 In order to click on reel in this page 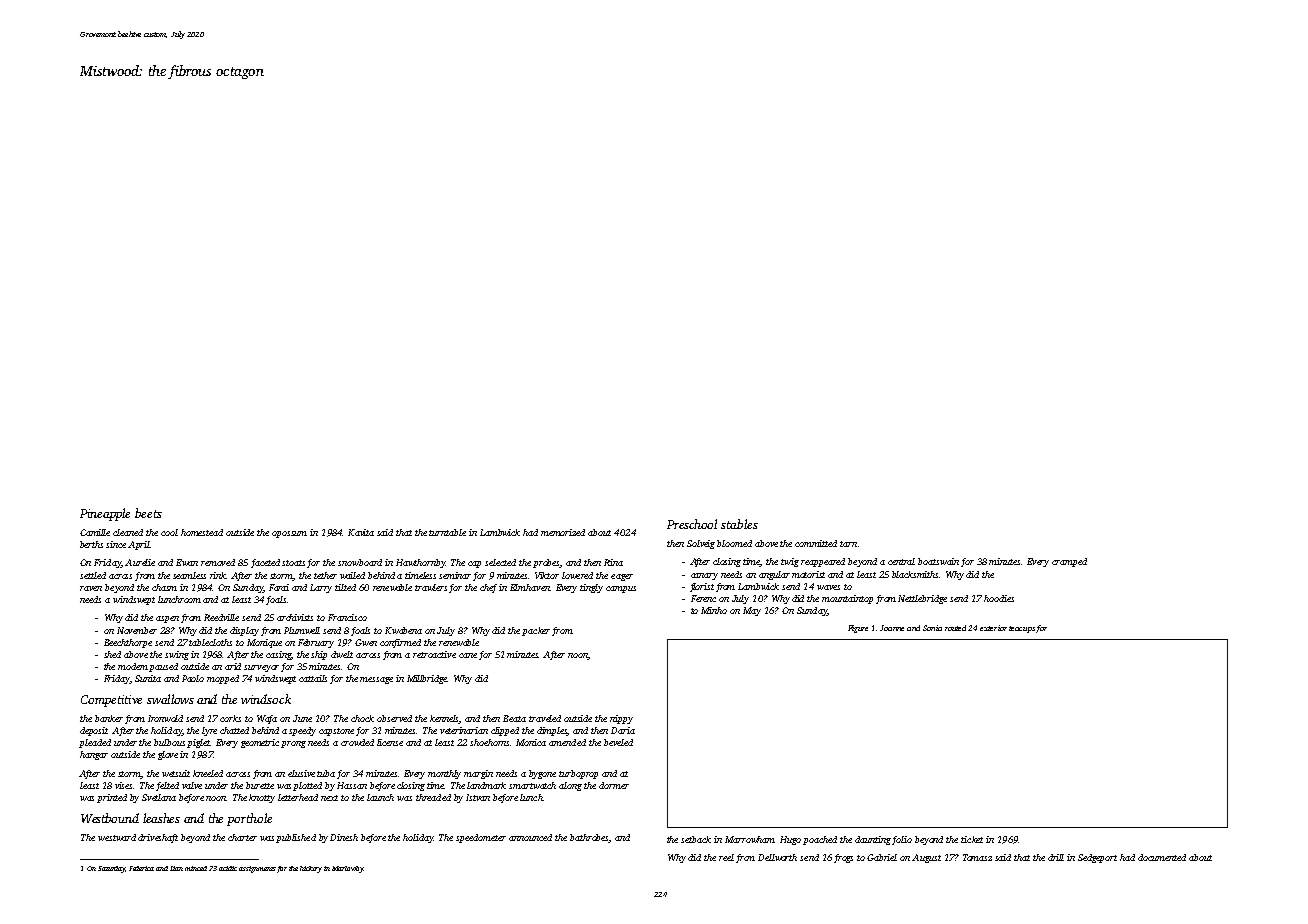, I will do `click(726, 857)`.
